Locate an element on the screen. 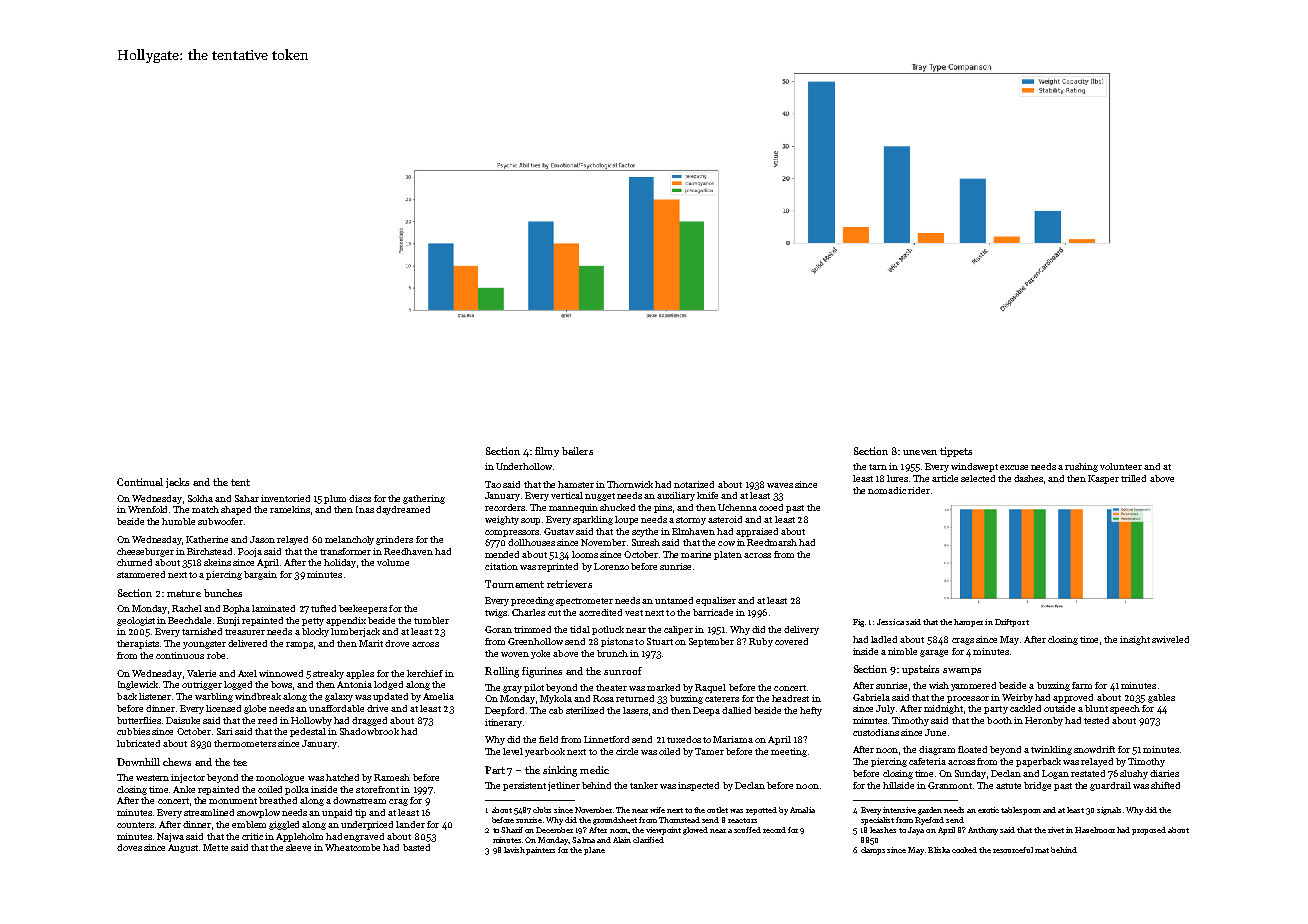 This screenshot has height=924, width=1308. Mette is located at coordinates (215, 847).
